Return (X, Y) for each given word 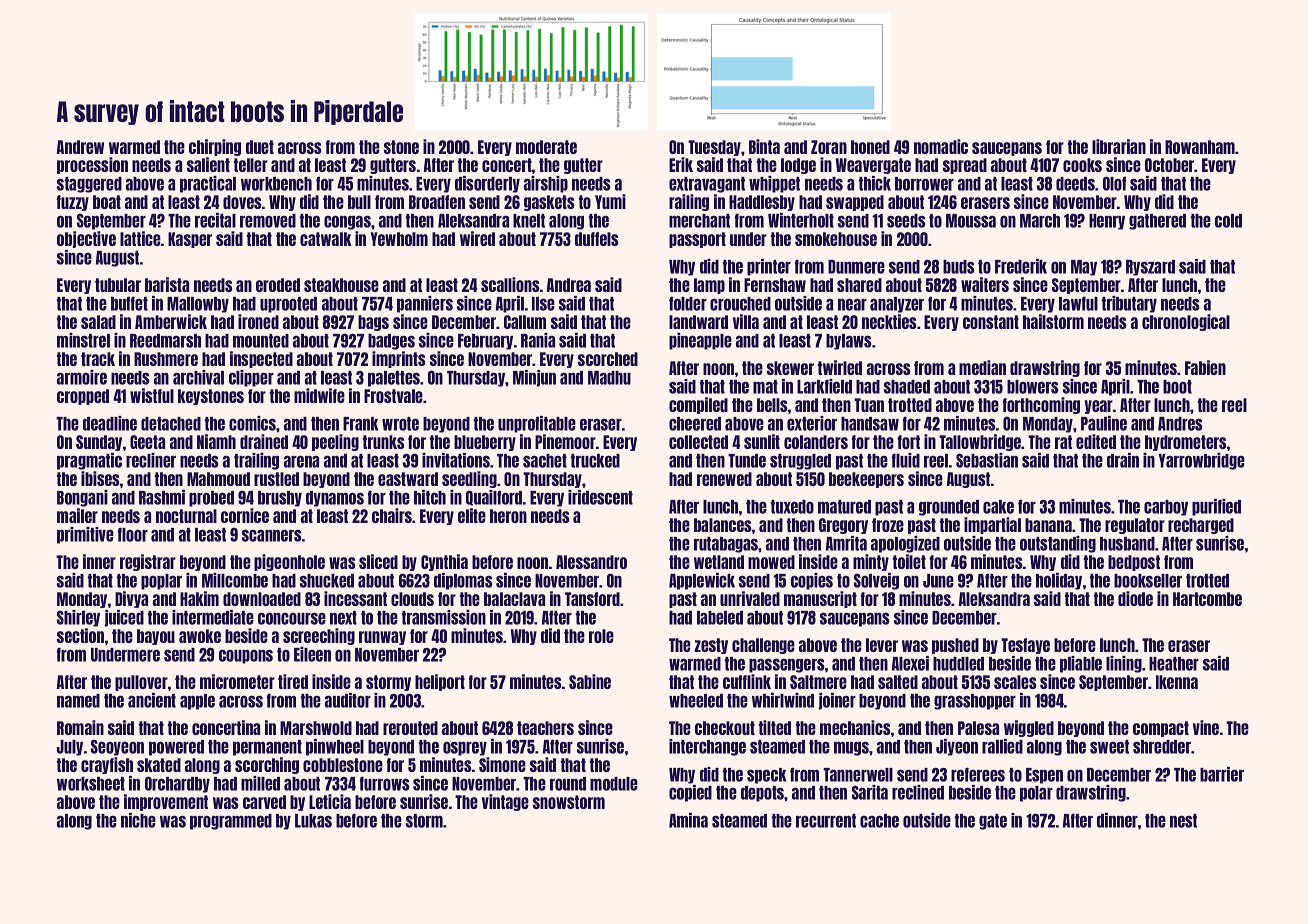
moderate (546, 147)
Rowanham (1200, 147)
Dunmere (856, 267)
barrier (1222, 774)
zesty (711, 646)
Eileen (312, 654)
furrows (384, 783)
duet (260, 147)
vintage (505, 802)
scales (1015, 682)
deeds (1075, 184)
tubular (118, 285)
